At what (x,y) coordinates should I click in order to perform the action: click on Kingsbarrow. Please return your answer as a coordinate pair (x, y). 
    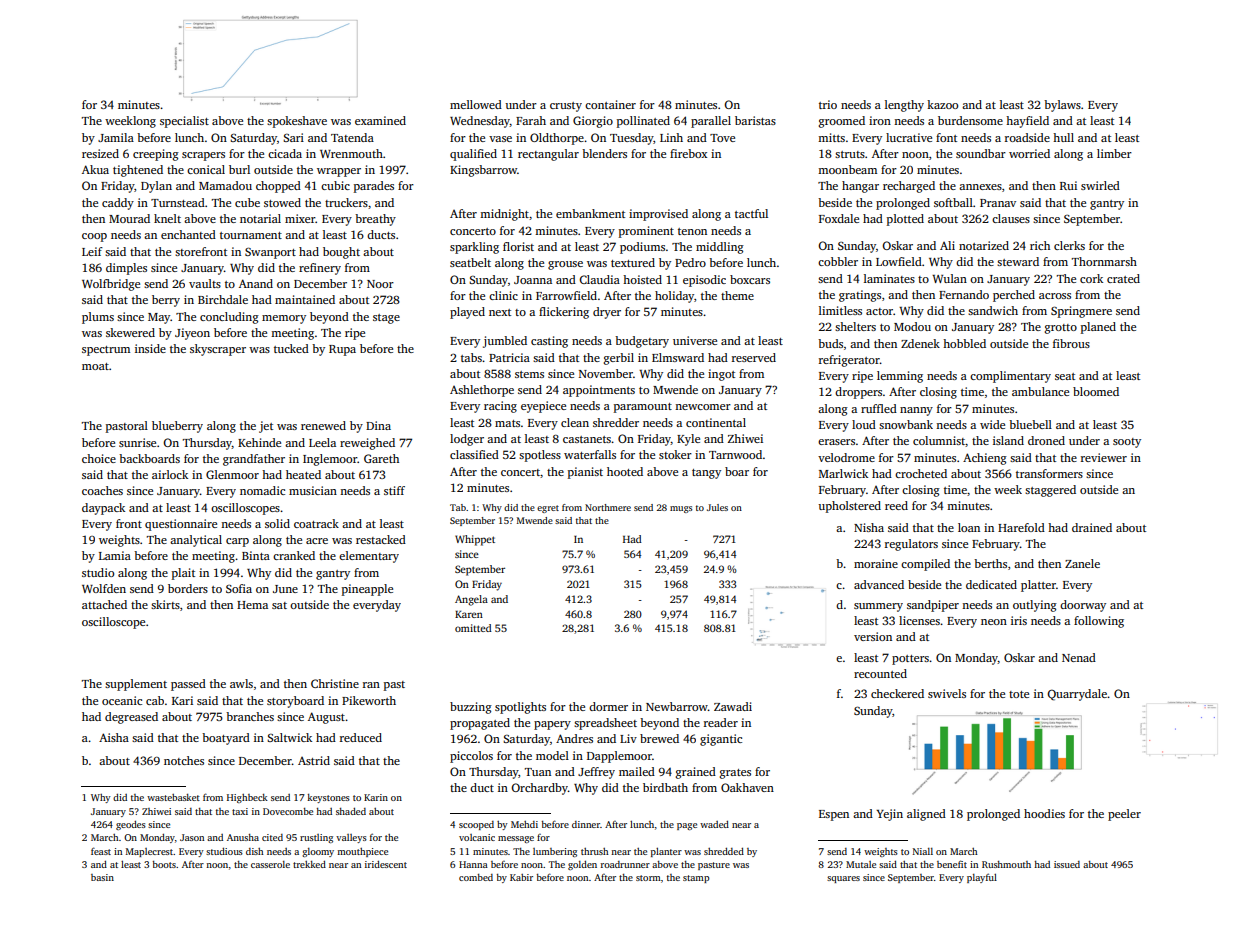
    Looking at the image, I should click on (483, 171).
